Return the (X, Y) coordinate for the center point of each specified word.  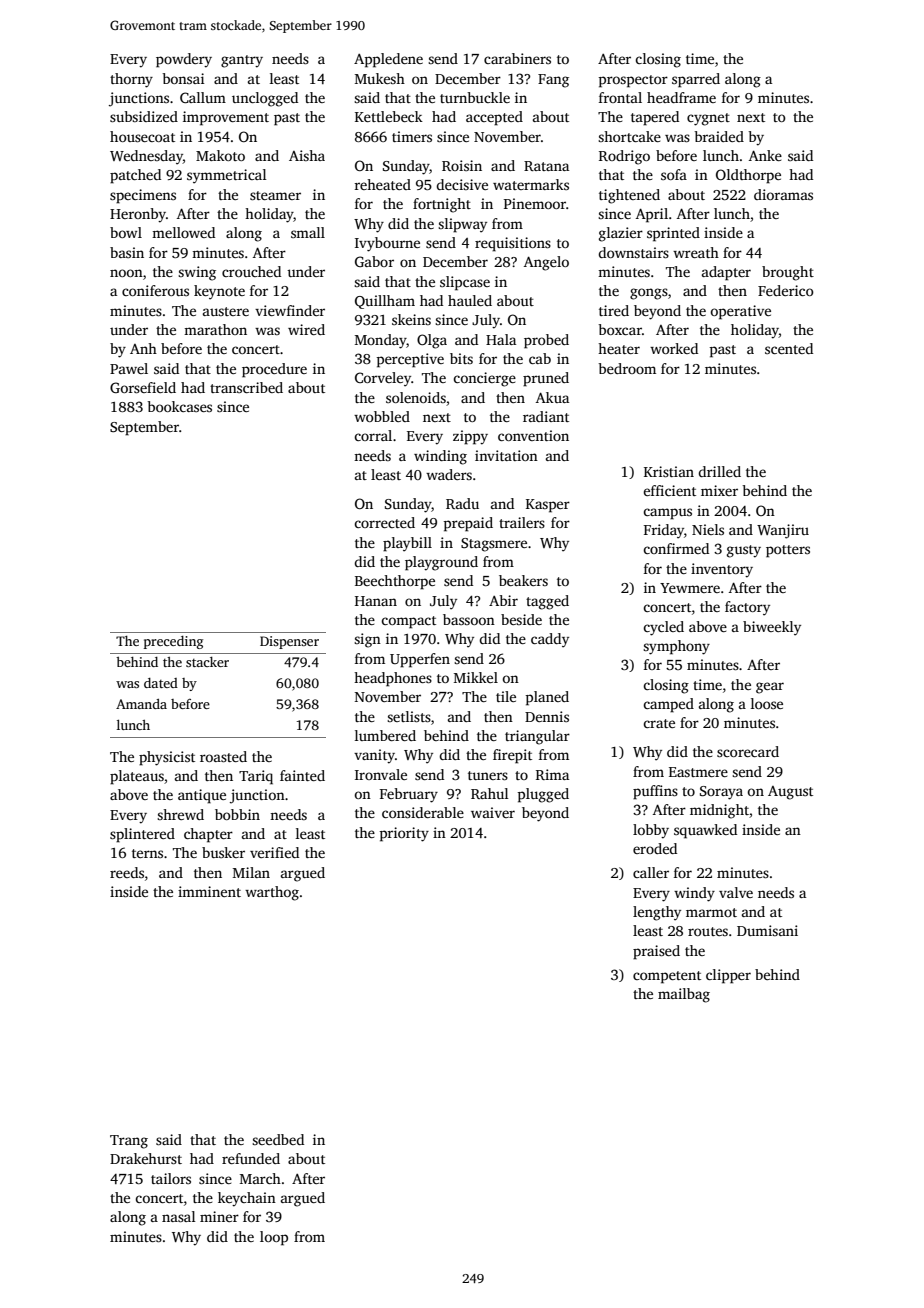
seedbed (278, 1139)
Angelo (546, 263)
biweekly (772, 628)
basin (127, 252)
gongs (649, 294)
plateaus (137, 777)
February (409, 795)
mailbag (684, 995)
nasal (179, 1216)
